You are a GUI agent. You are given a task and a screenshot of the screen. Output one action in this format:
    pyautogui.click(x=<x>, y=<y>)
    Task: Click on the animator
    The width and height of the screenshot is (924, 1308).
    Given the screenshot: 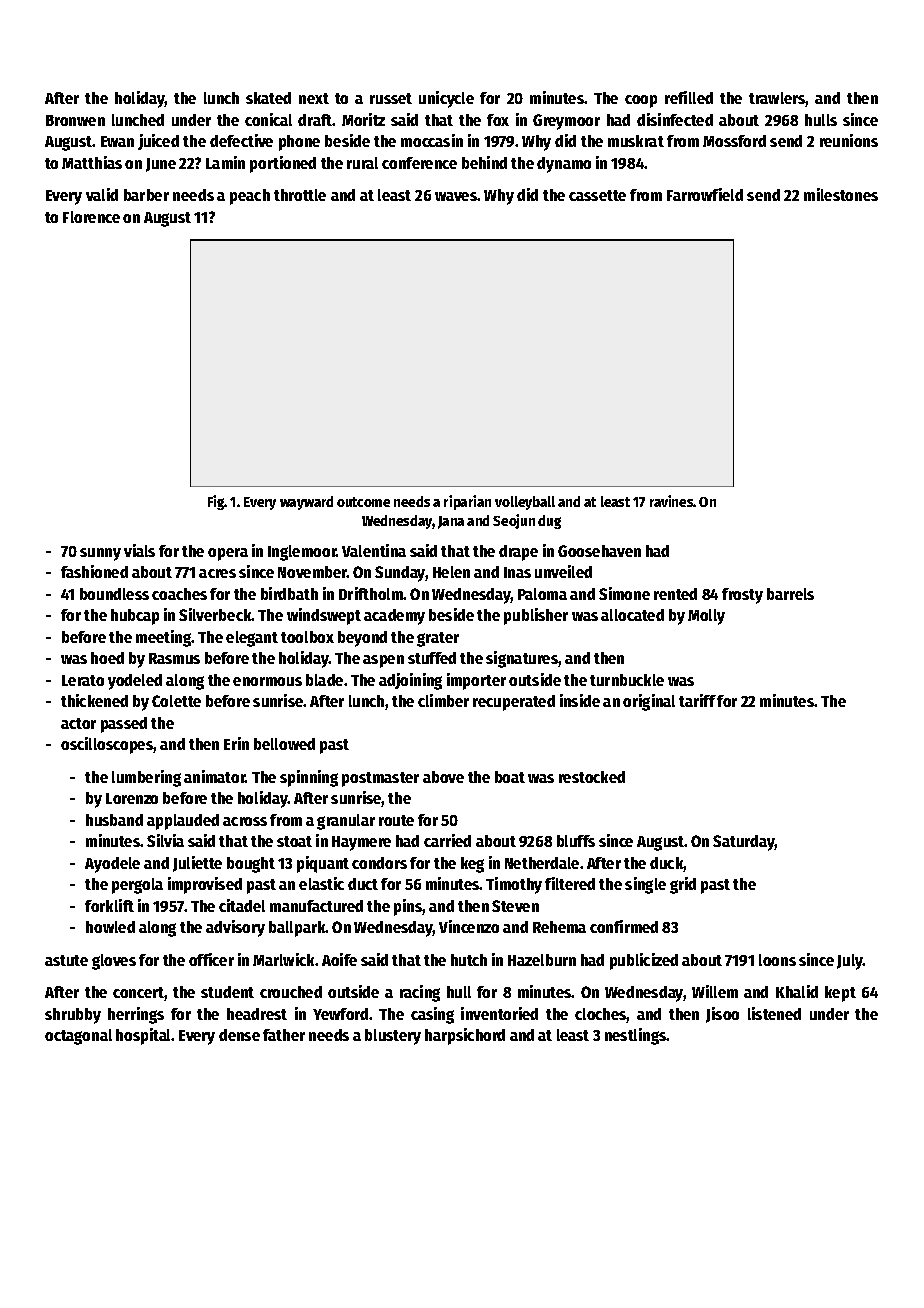 What is the action you would take?
    pyautogui.click(x=215, y=776)
